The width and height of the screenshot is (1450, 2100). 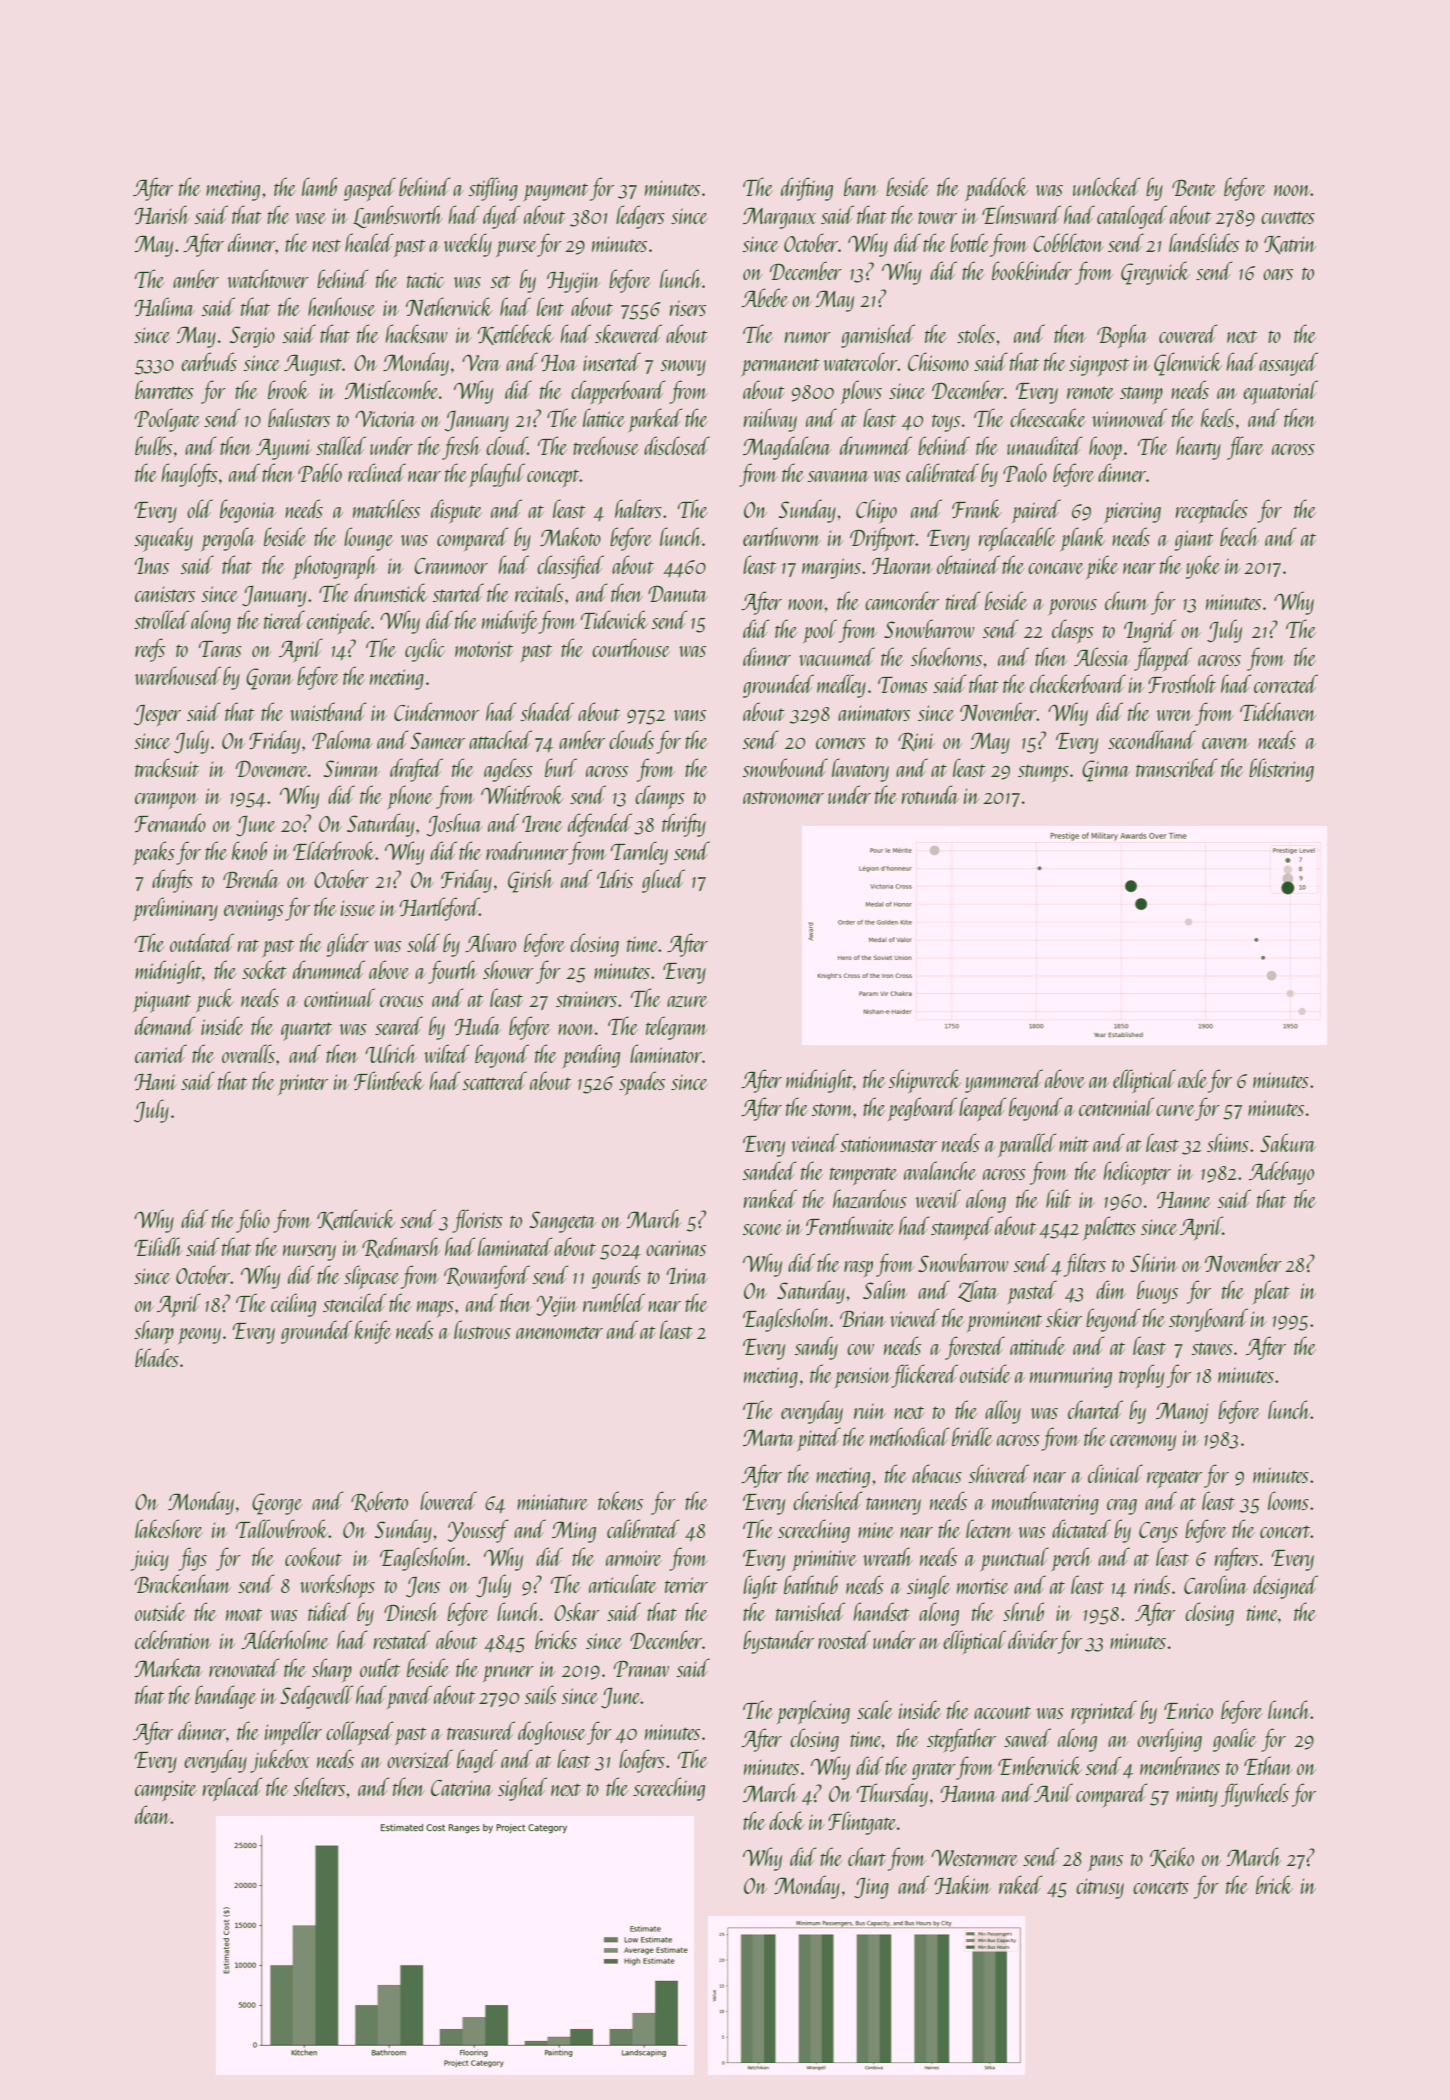 I want to click on shrub, so click(x=1023, y=1611).
